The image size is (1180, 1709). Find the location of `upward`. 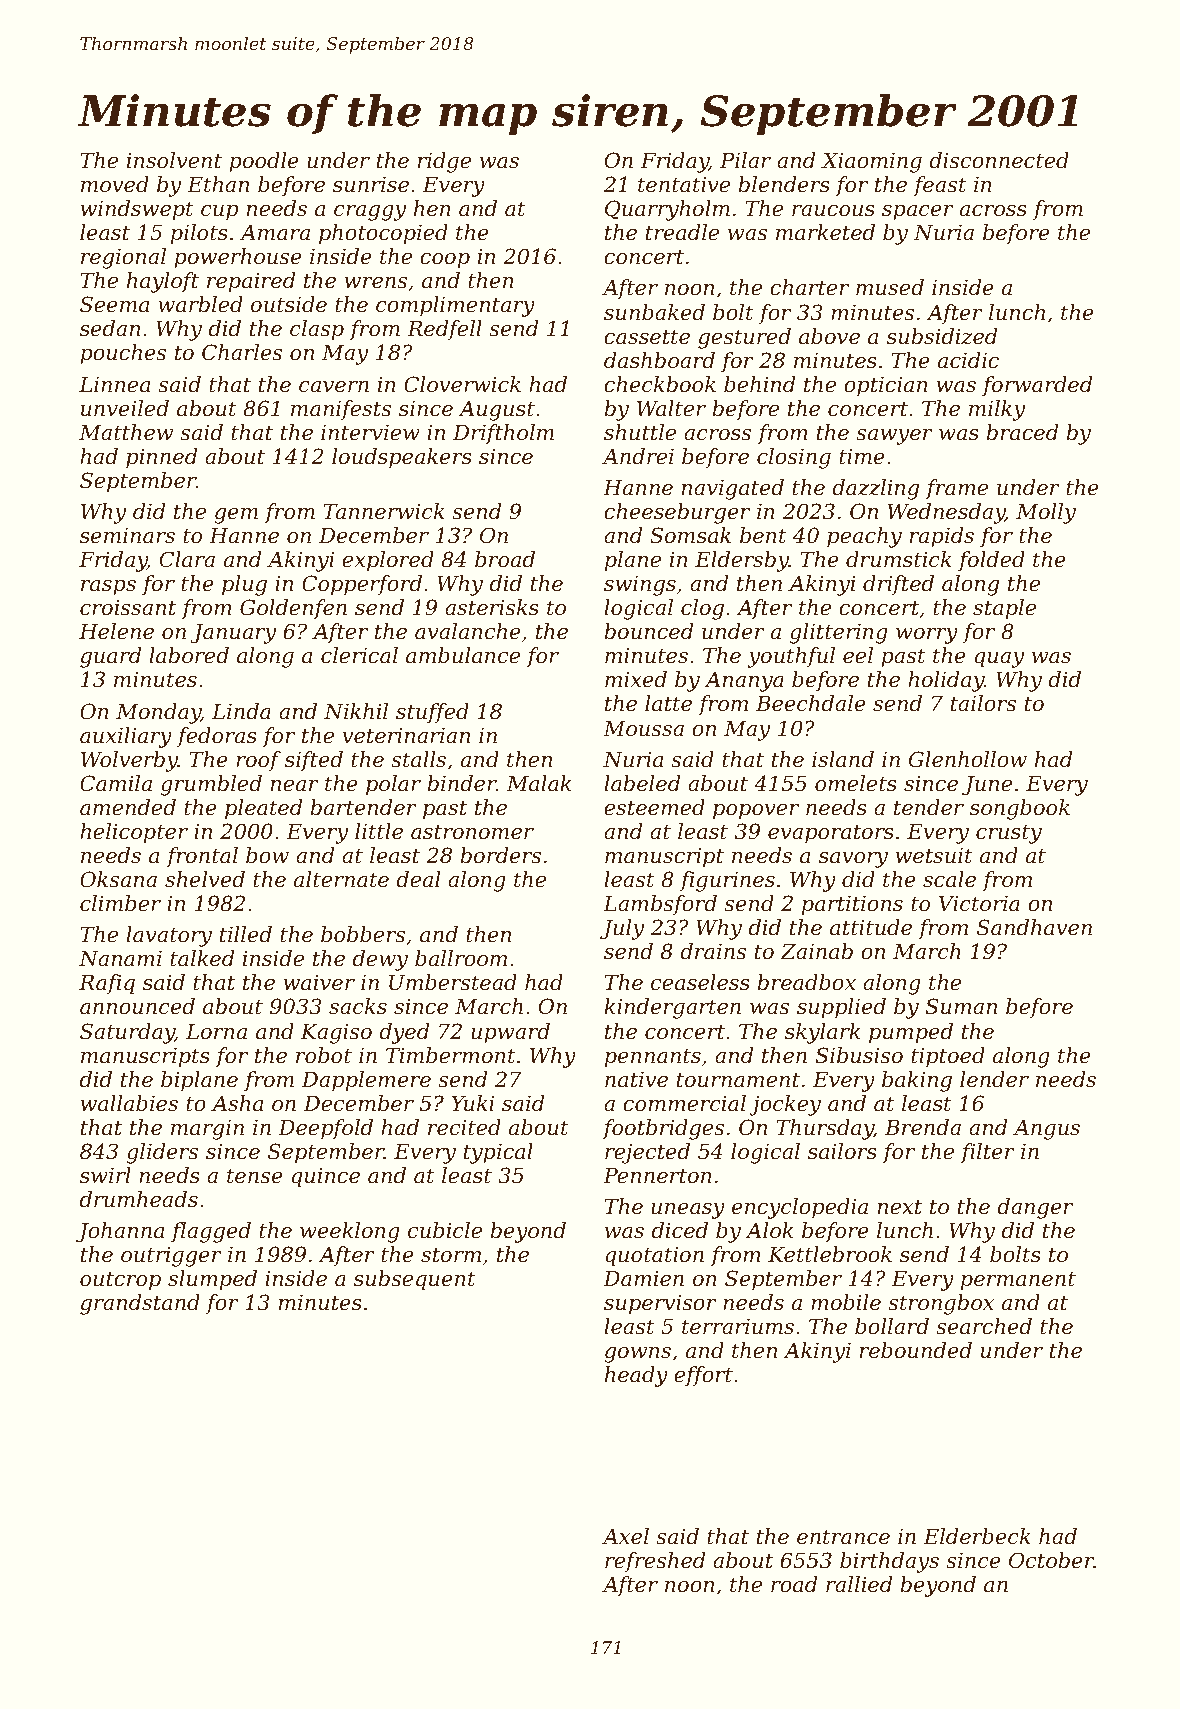

upward is located at coordinates (510, 1033).
